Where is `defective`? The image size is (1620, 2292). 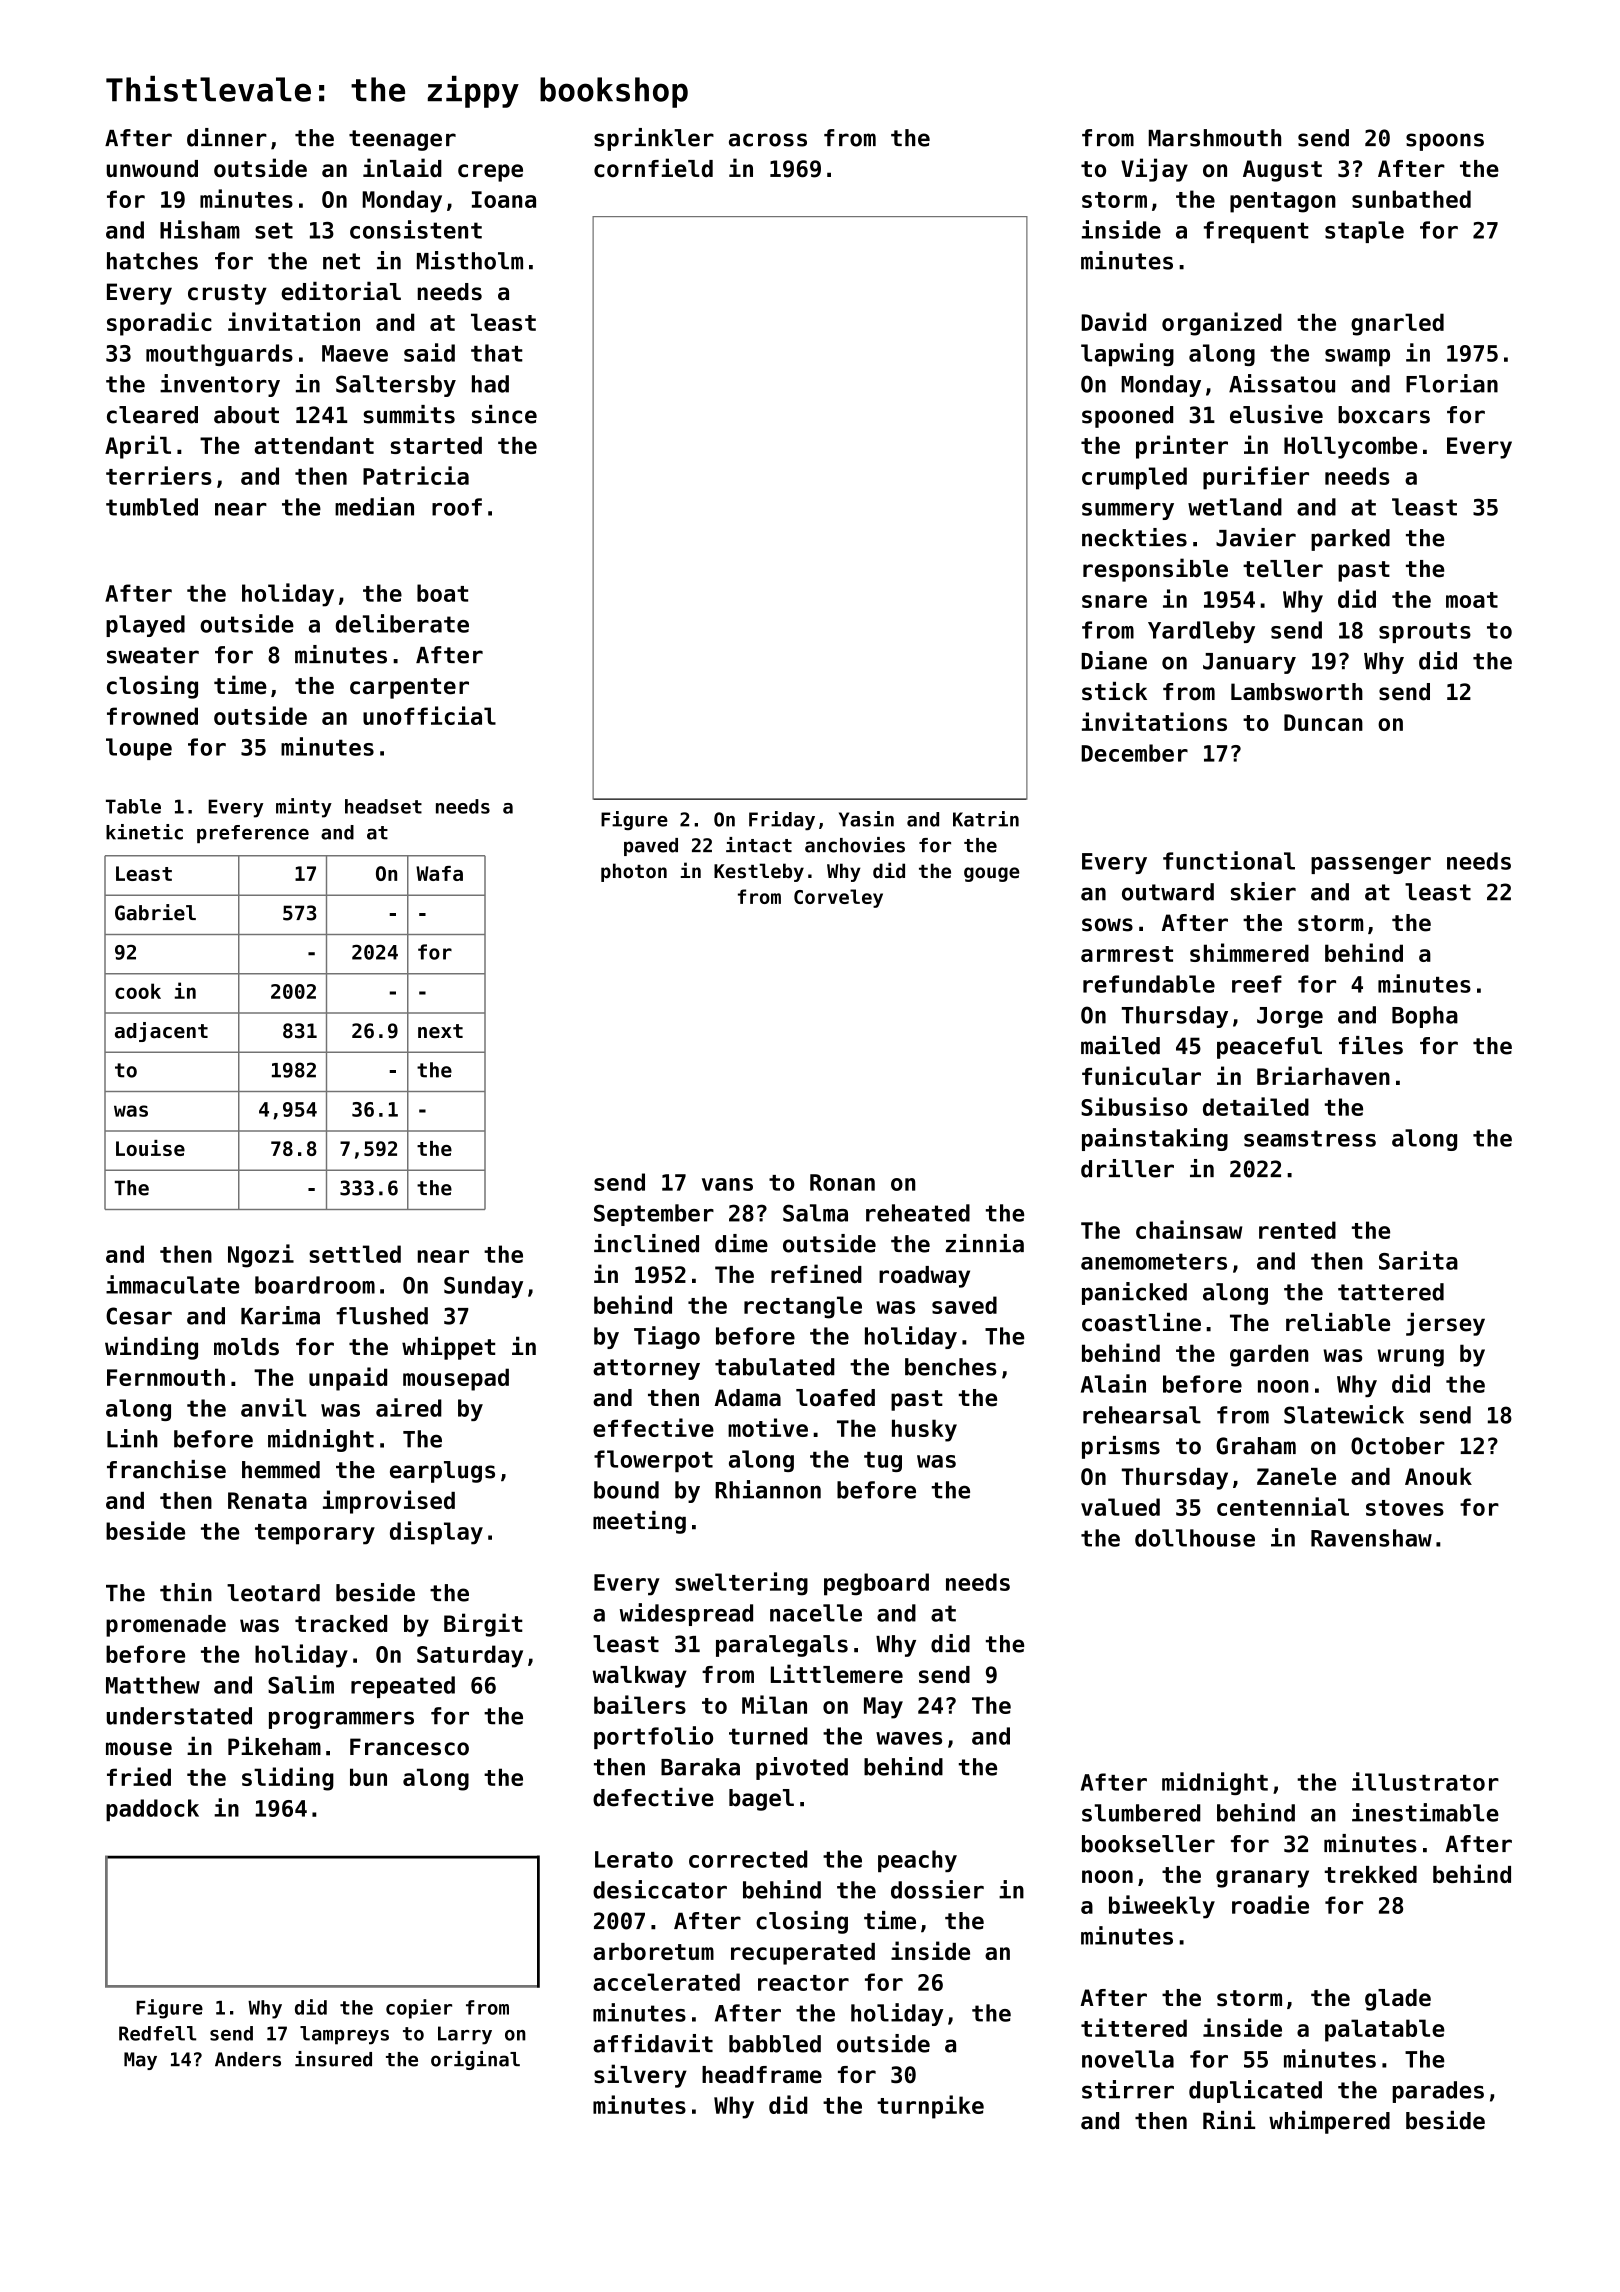
defective is located at coordinates (653, 1797).
